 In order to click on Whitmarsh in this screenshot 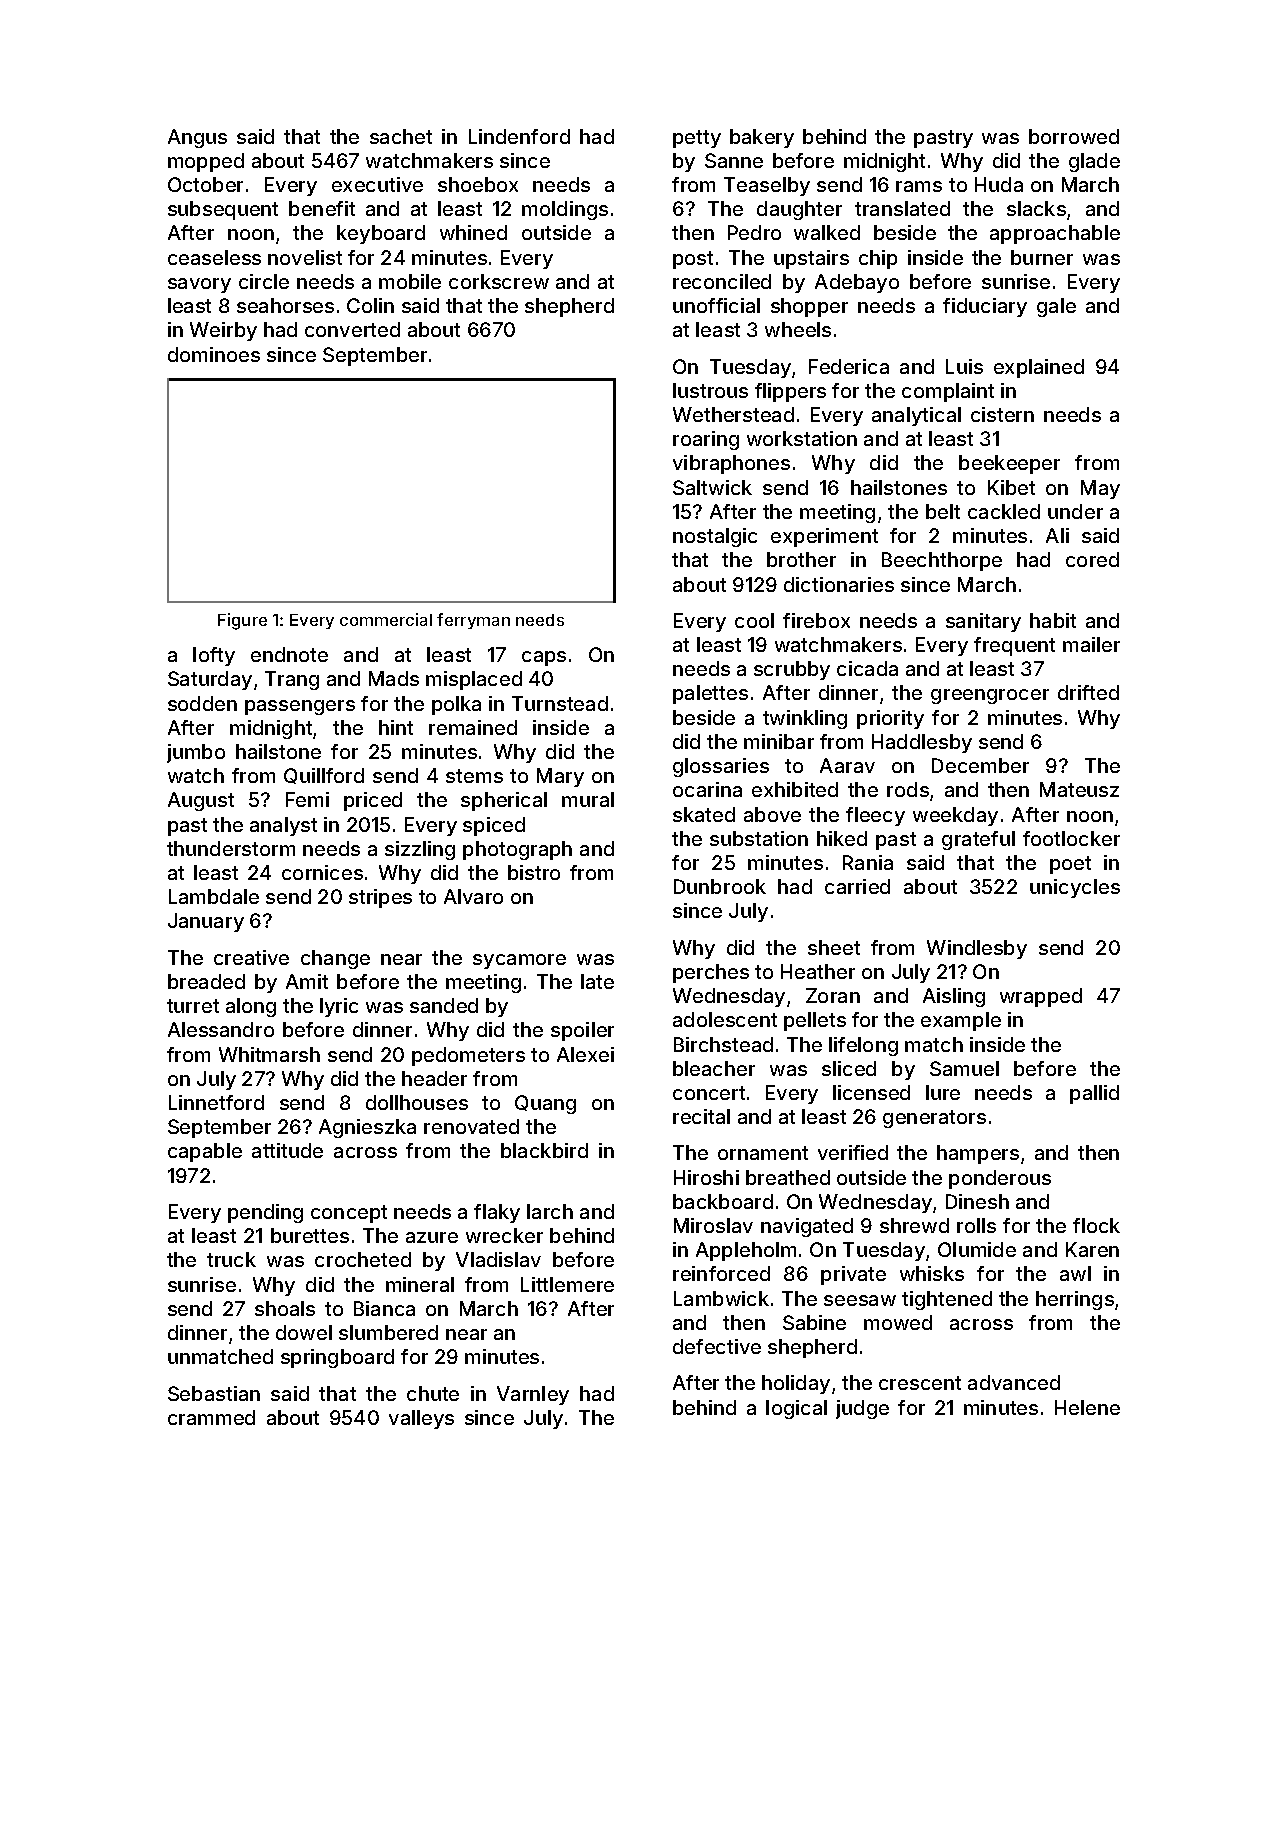, I will do `click(269, 1054)`.
